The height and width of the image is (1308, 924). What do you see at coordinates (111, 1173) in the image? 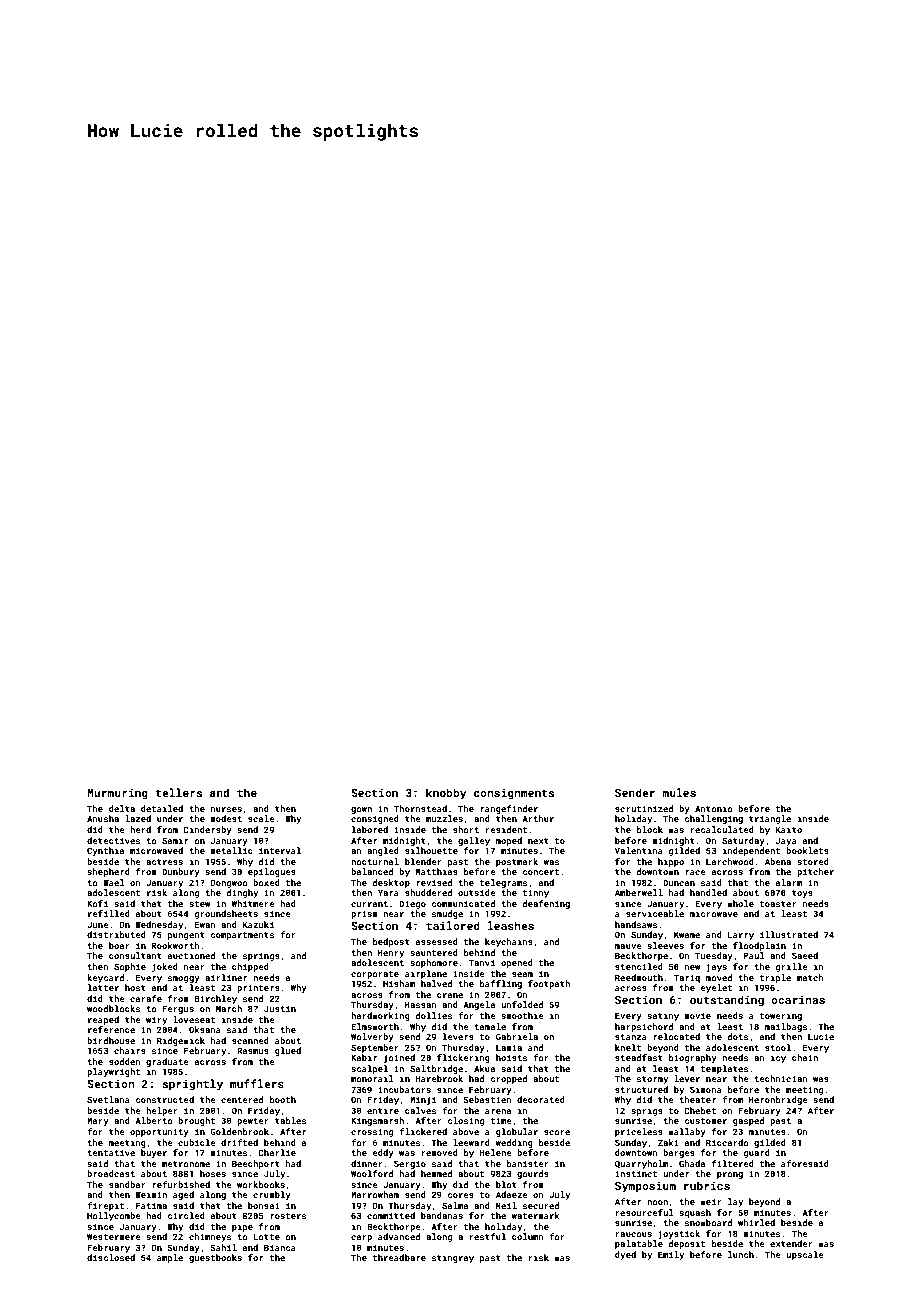
I see `broadcast` at bounding box center [111, 1173].
